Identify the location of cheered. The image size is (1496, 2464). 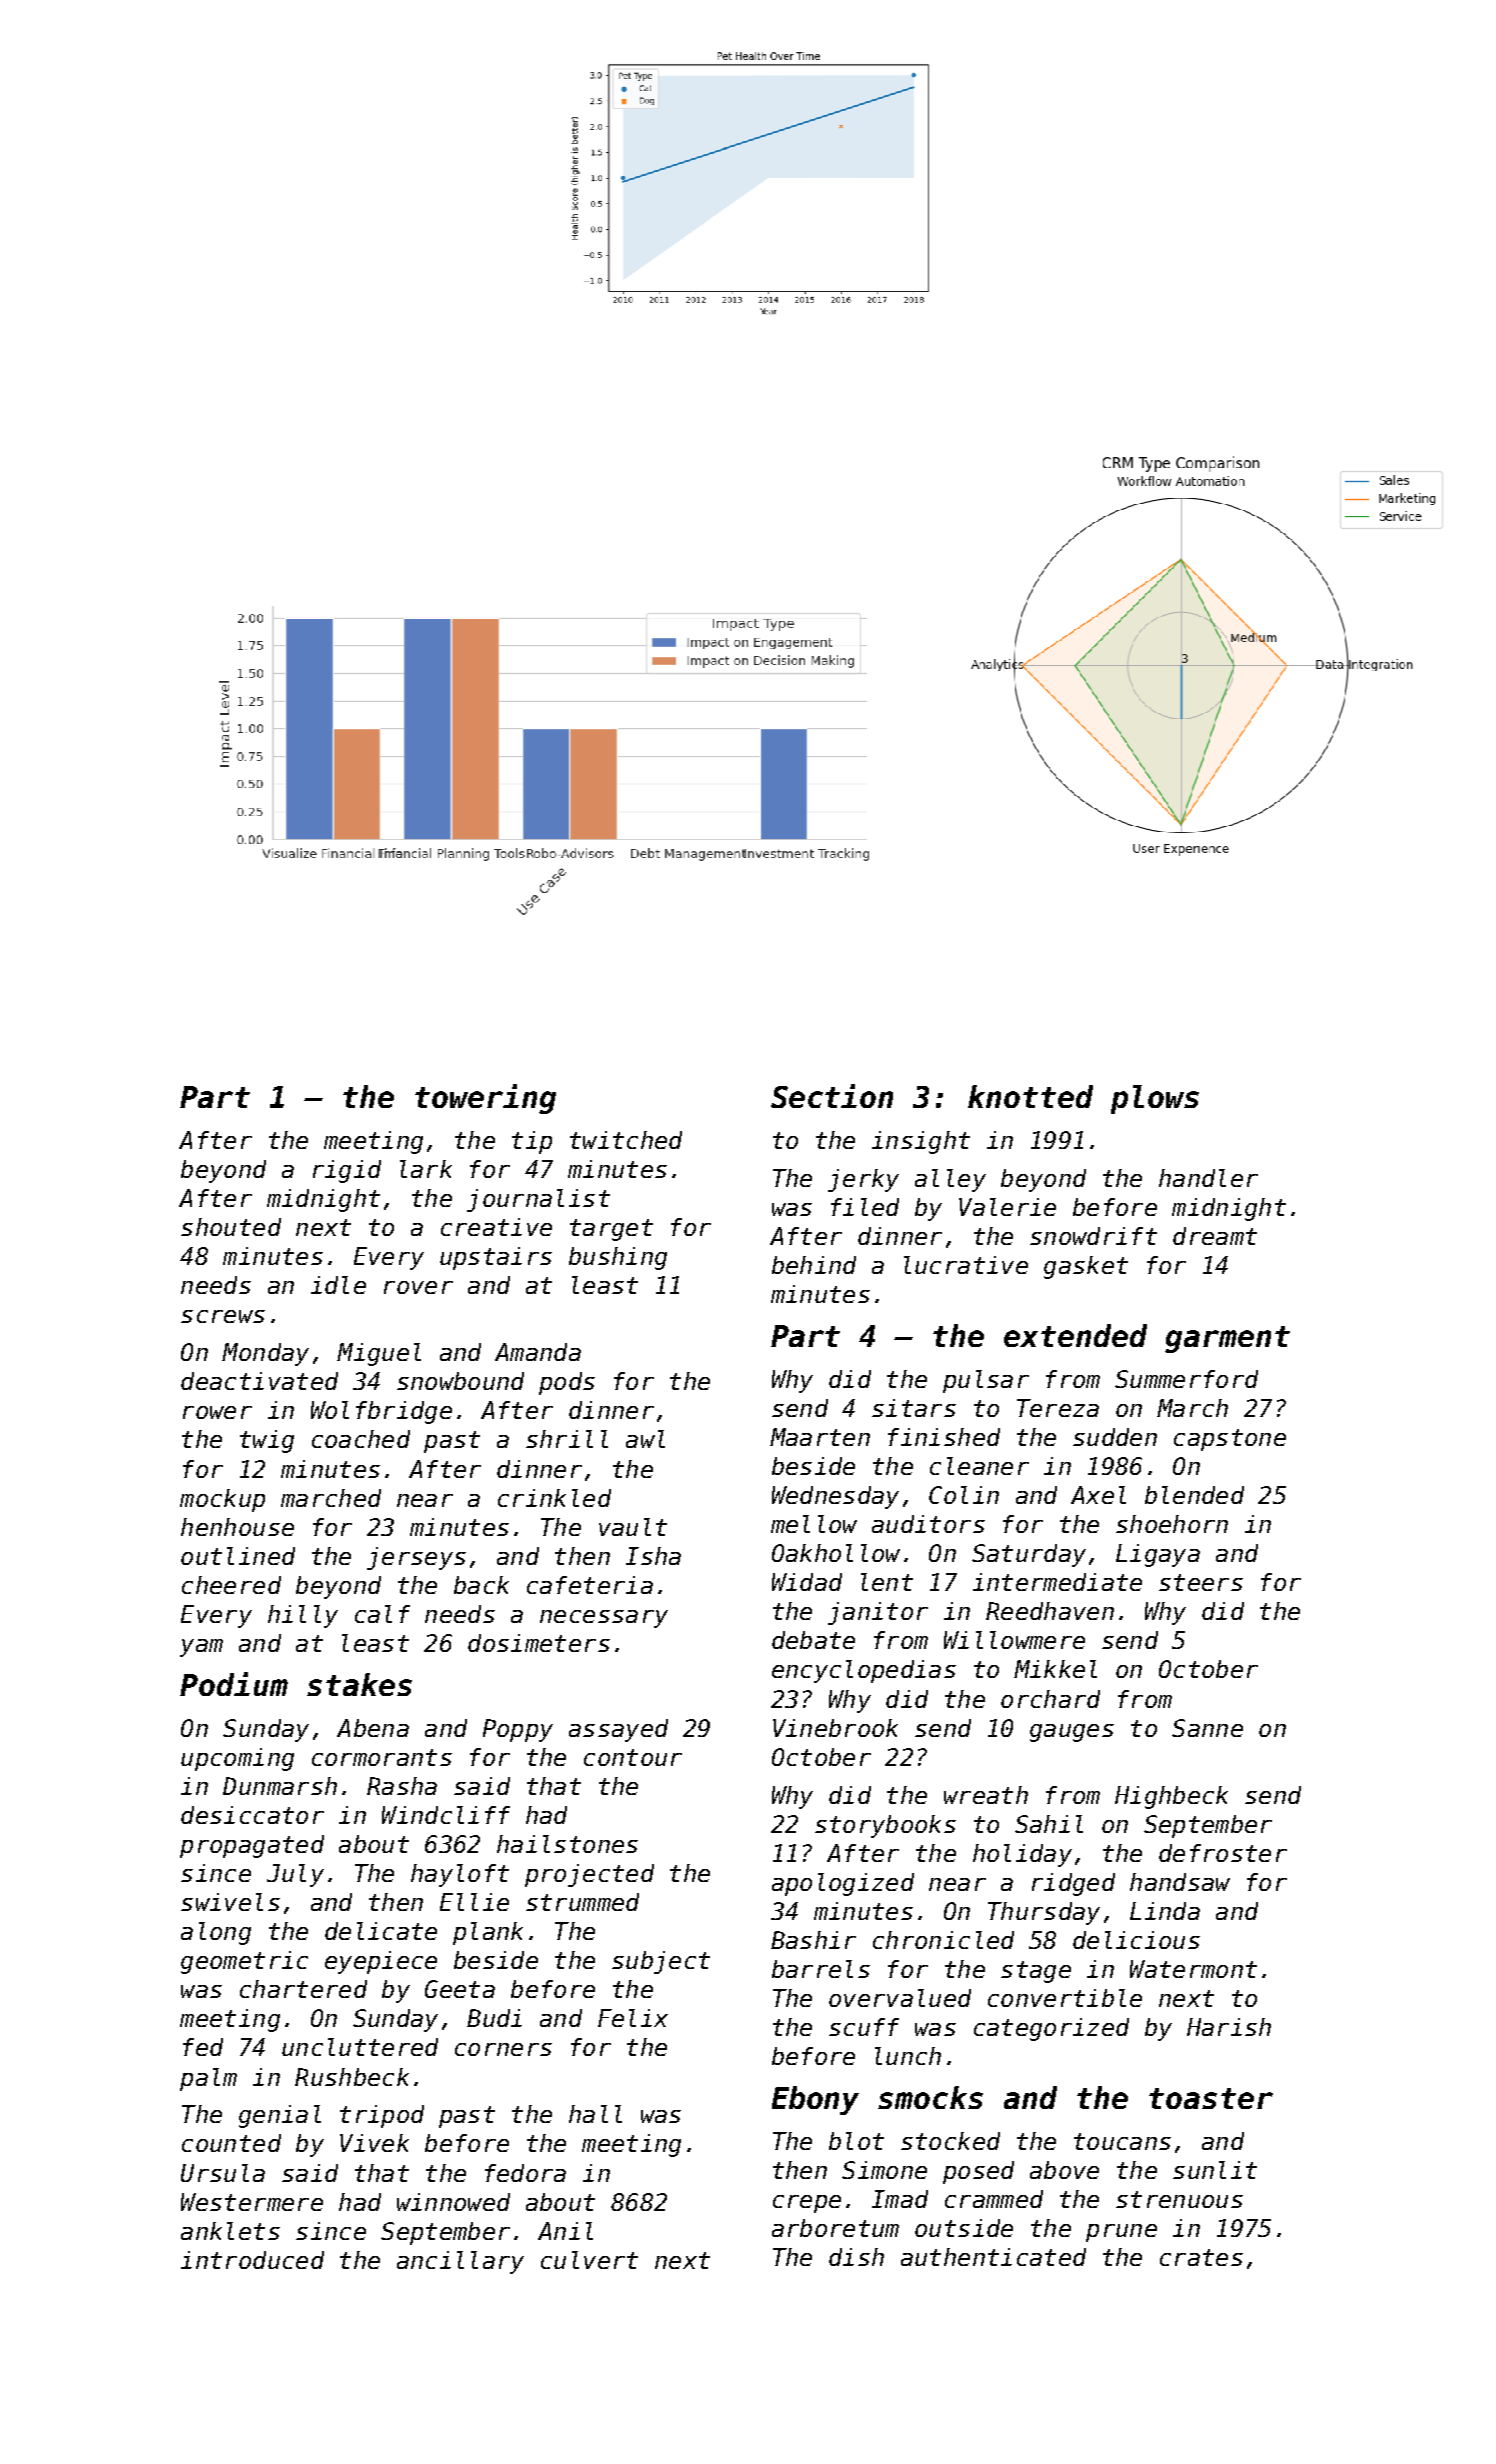
(231, 1585).
